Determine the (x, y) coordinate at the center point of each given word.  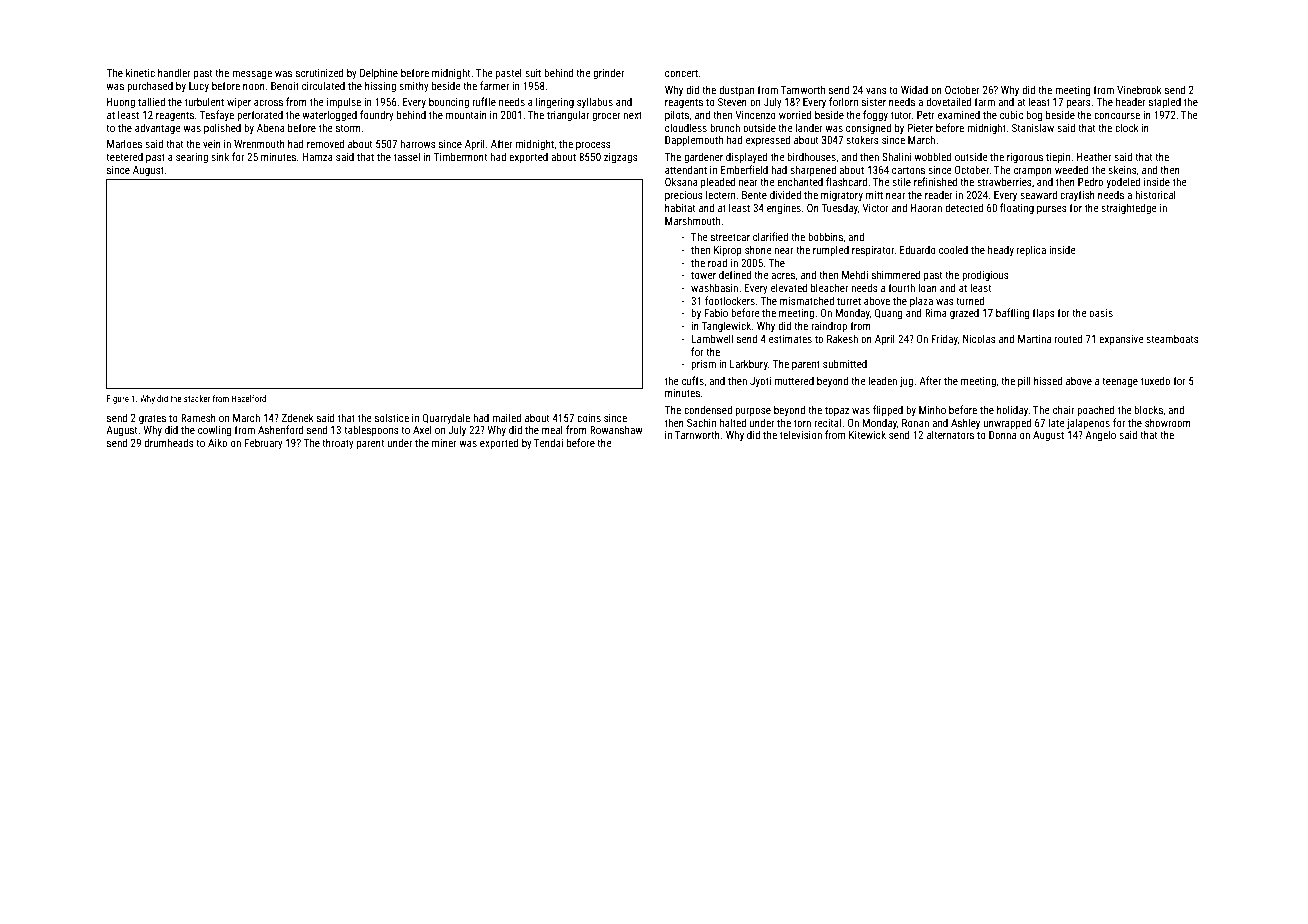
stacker (197, 398)
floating (1017, 209)
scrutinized (319, 72)
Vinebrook (1139, 89)
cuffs (693, 380)
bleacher (829, 287)
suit (533, 73)
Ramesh (198, 417)
